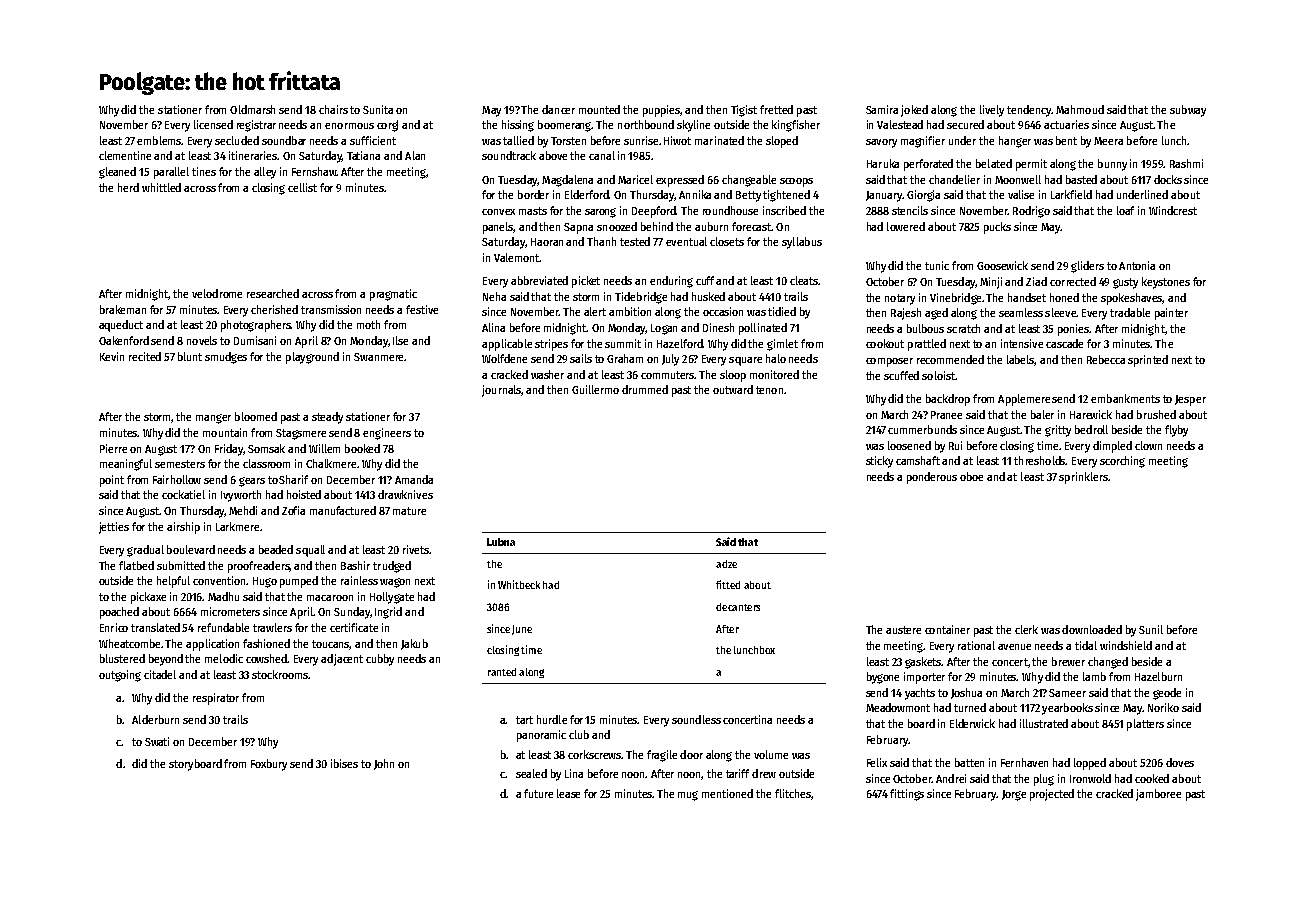 This screenshot has width=1308, height=924. Describe the element at coordinates (1092, 629) in the screenshot. I see `downloaded` at that location.
